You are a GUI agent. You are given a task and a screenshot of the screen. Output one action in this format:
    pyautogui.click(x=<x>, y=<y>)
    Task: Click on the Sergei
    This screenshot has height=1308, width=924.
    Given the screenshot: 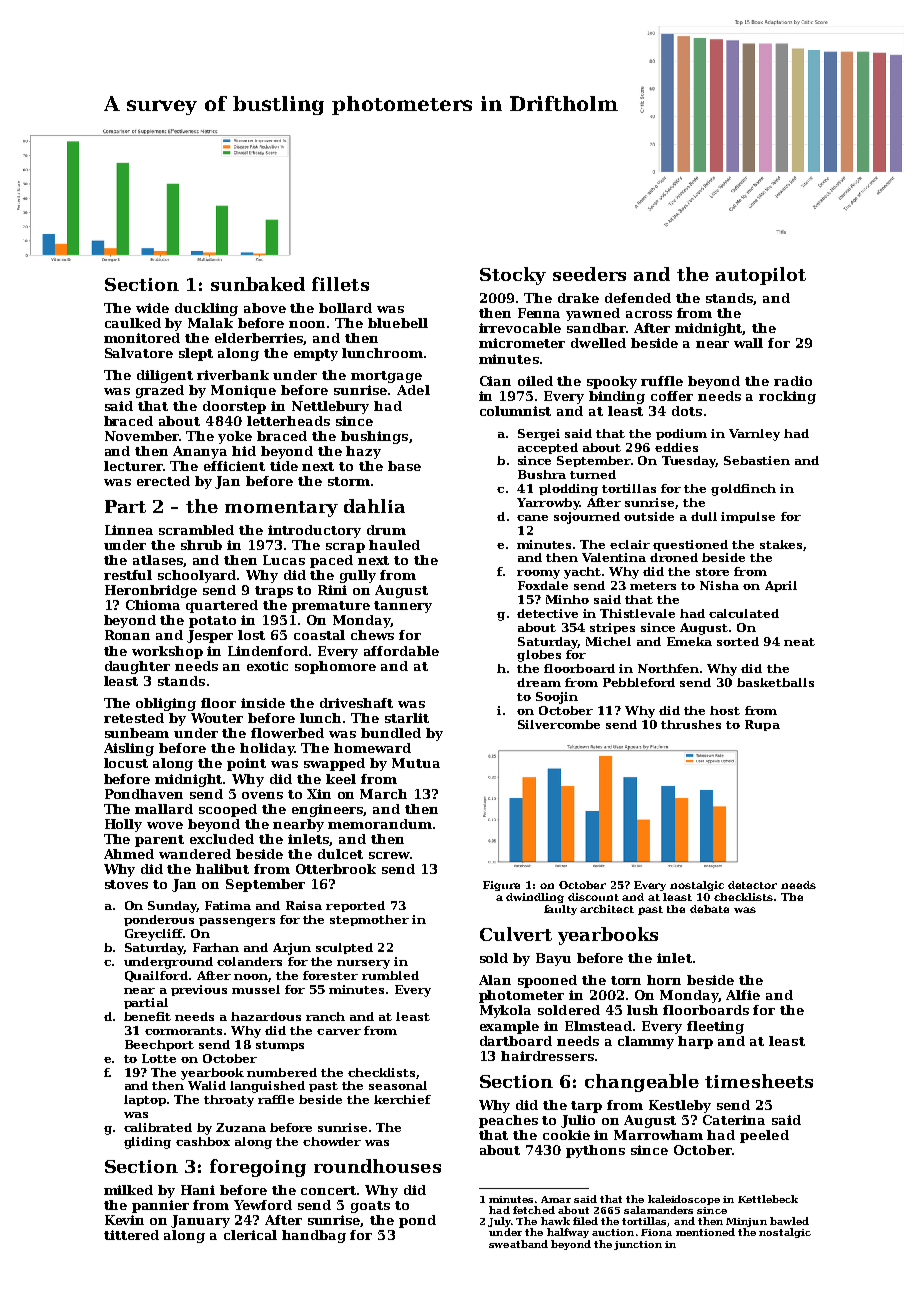 What is the action you would take?
    pyautogui.click(x=539, y=435)
